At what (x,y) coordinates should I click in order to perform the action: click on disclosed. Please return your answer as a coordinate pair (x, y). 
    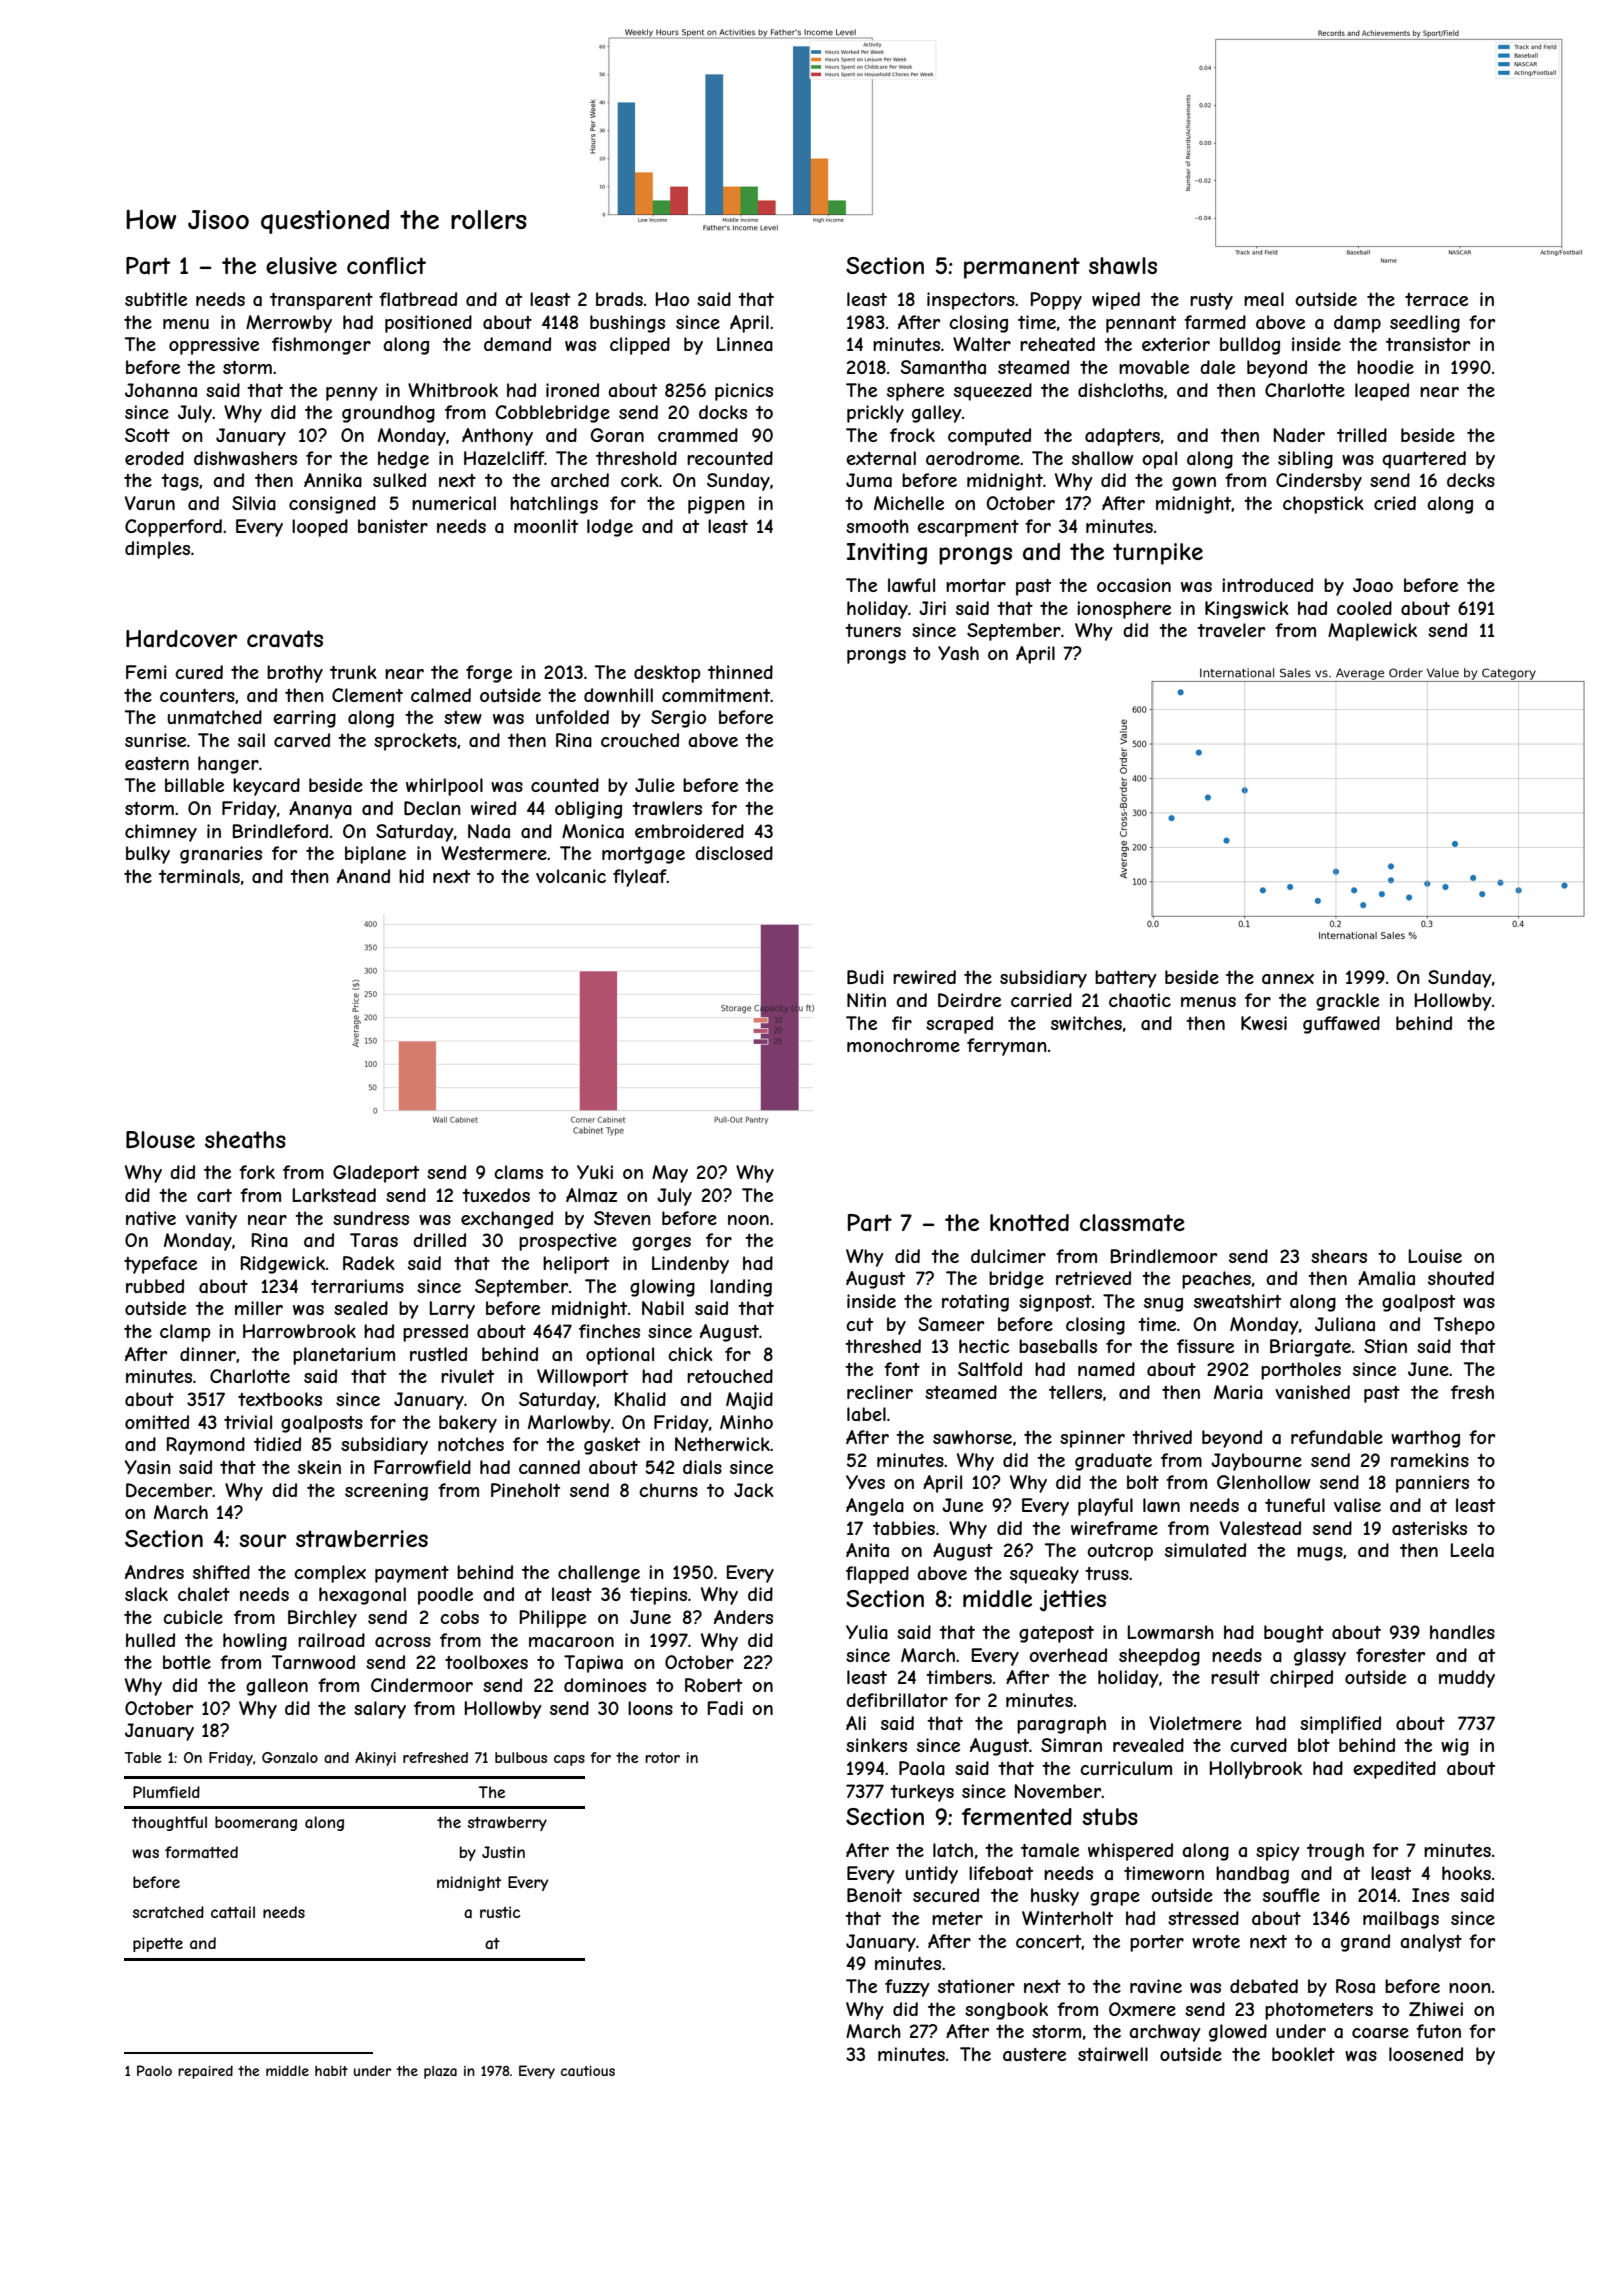
    Looking at the image, I should click on (734, 853).
